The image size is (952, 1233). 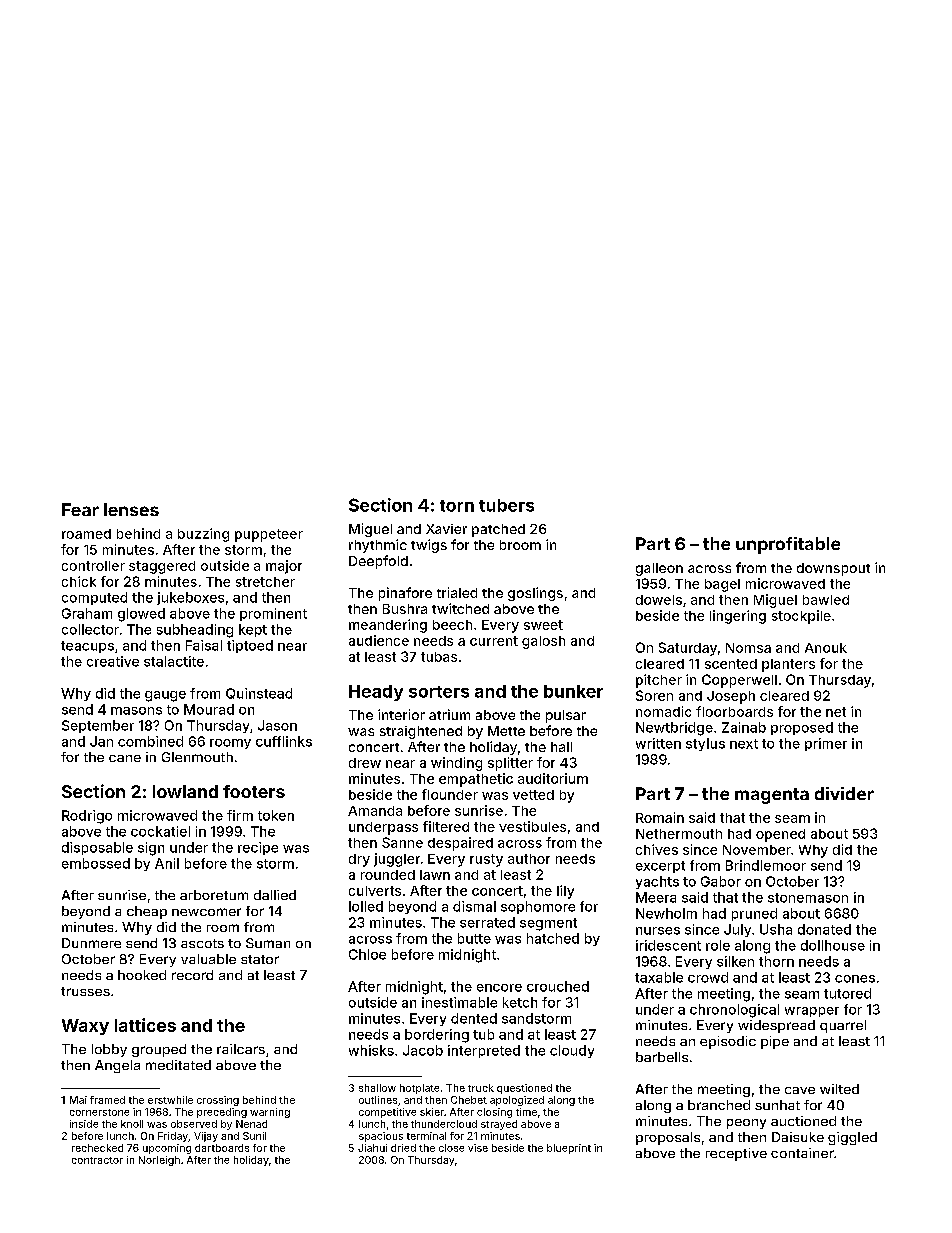 What do you see at coordinates (85, 1027) in the screenshot?
I see `Waxy` at bounding box center [85, 1027].
